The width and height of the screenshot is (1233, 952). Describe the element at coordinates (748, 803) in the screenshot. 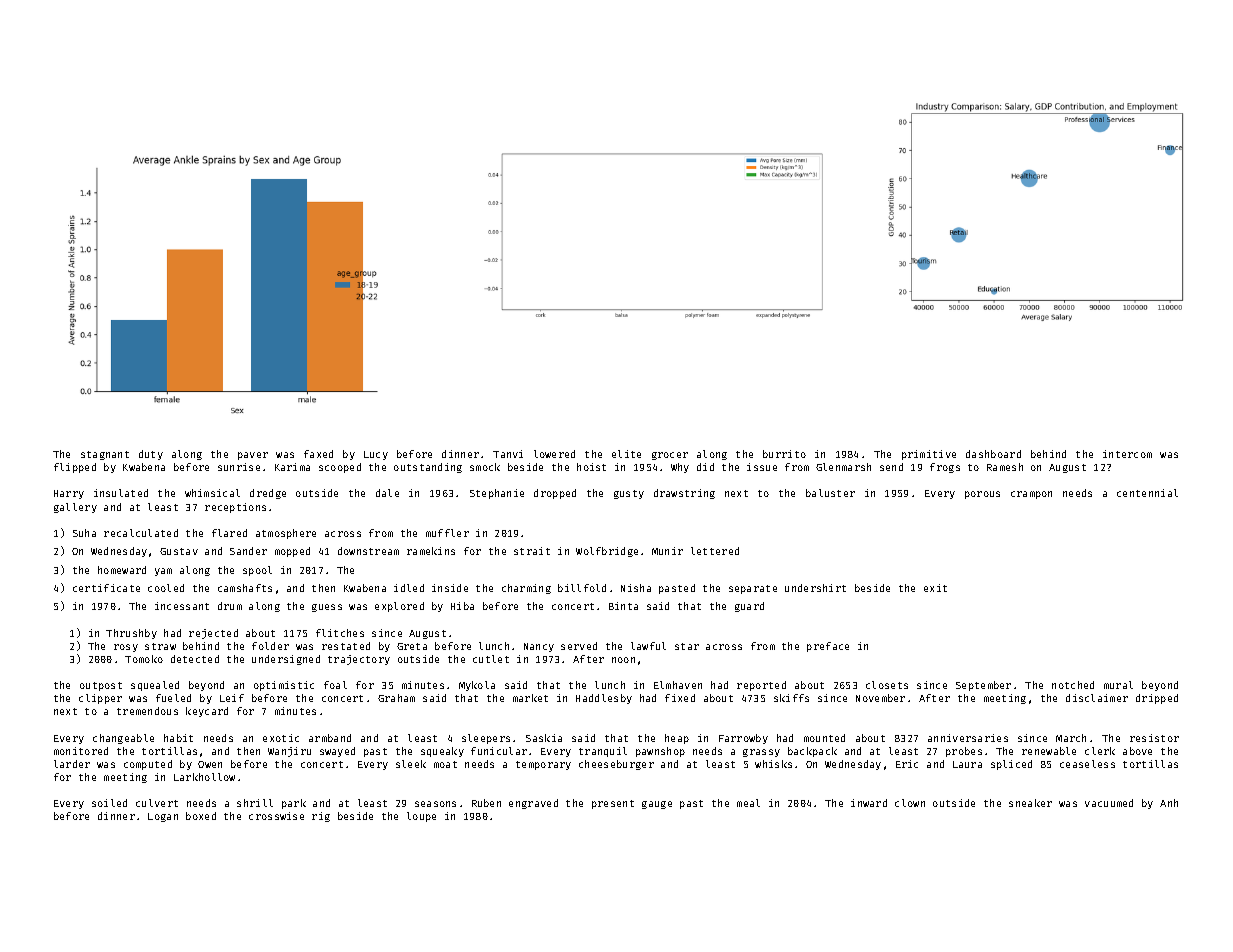

I see `meal` at that location.
